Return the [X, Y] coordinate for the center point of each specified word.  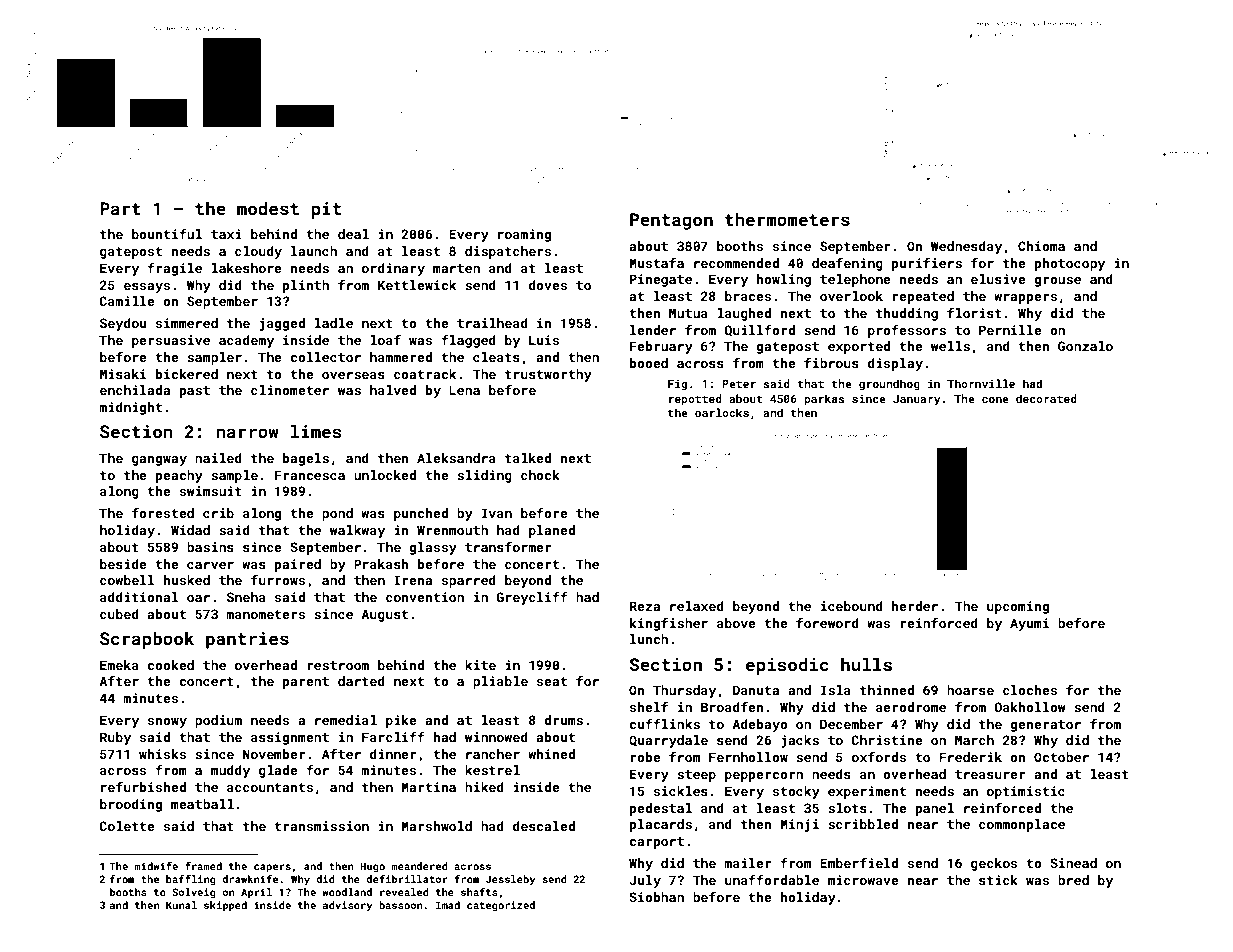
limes [316, 431]
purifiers [927, 264]
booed [649, 363]
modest [268, 208]
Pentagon [671, 221]
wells [950, 346]
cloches [1030, 690]
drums [563, 720]
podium [218, 721]
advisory [348, 906]
